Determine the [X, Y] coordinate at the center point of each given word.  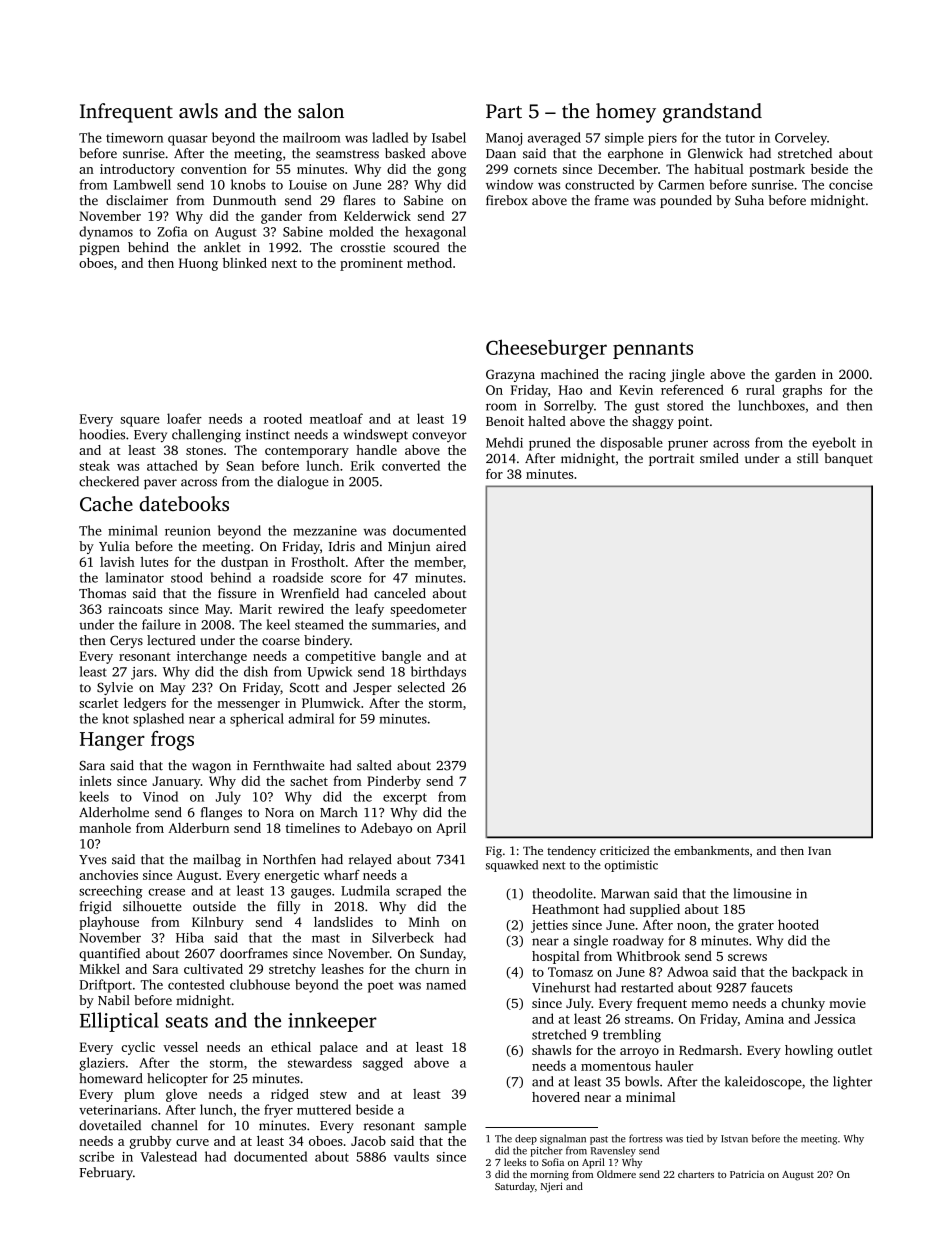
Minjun [409, 547]
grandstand [712, 113]
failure [161, 624]
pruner [688, 445]
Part [504, 111]
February [106, 1173]
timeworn [134, 138]
